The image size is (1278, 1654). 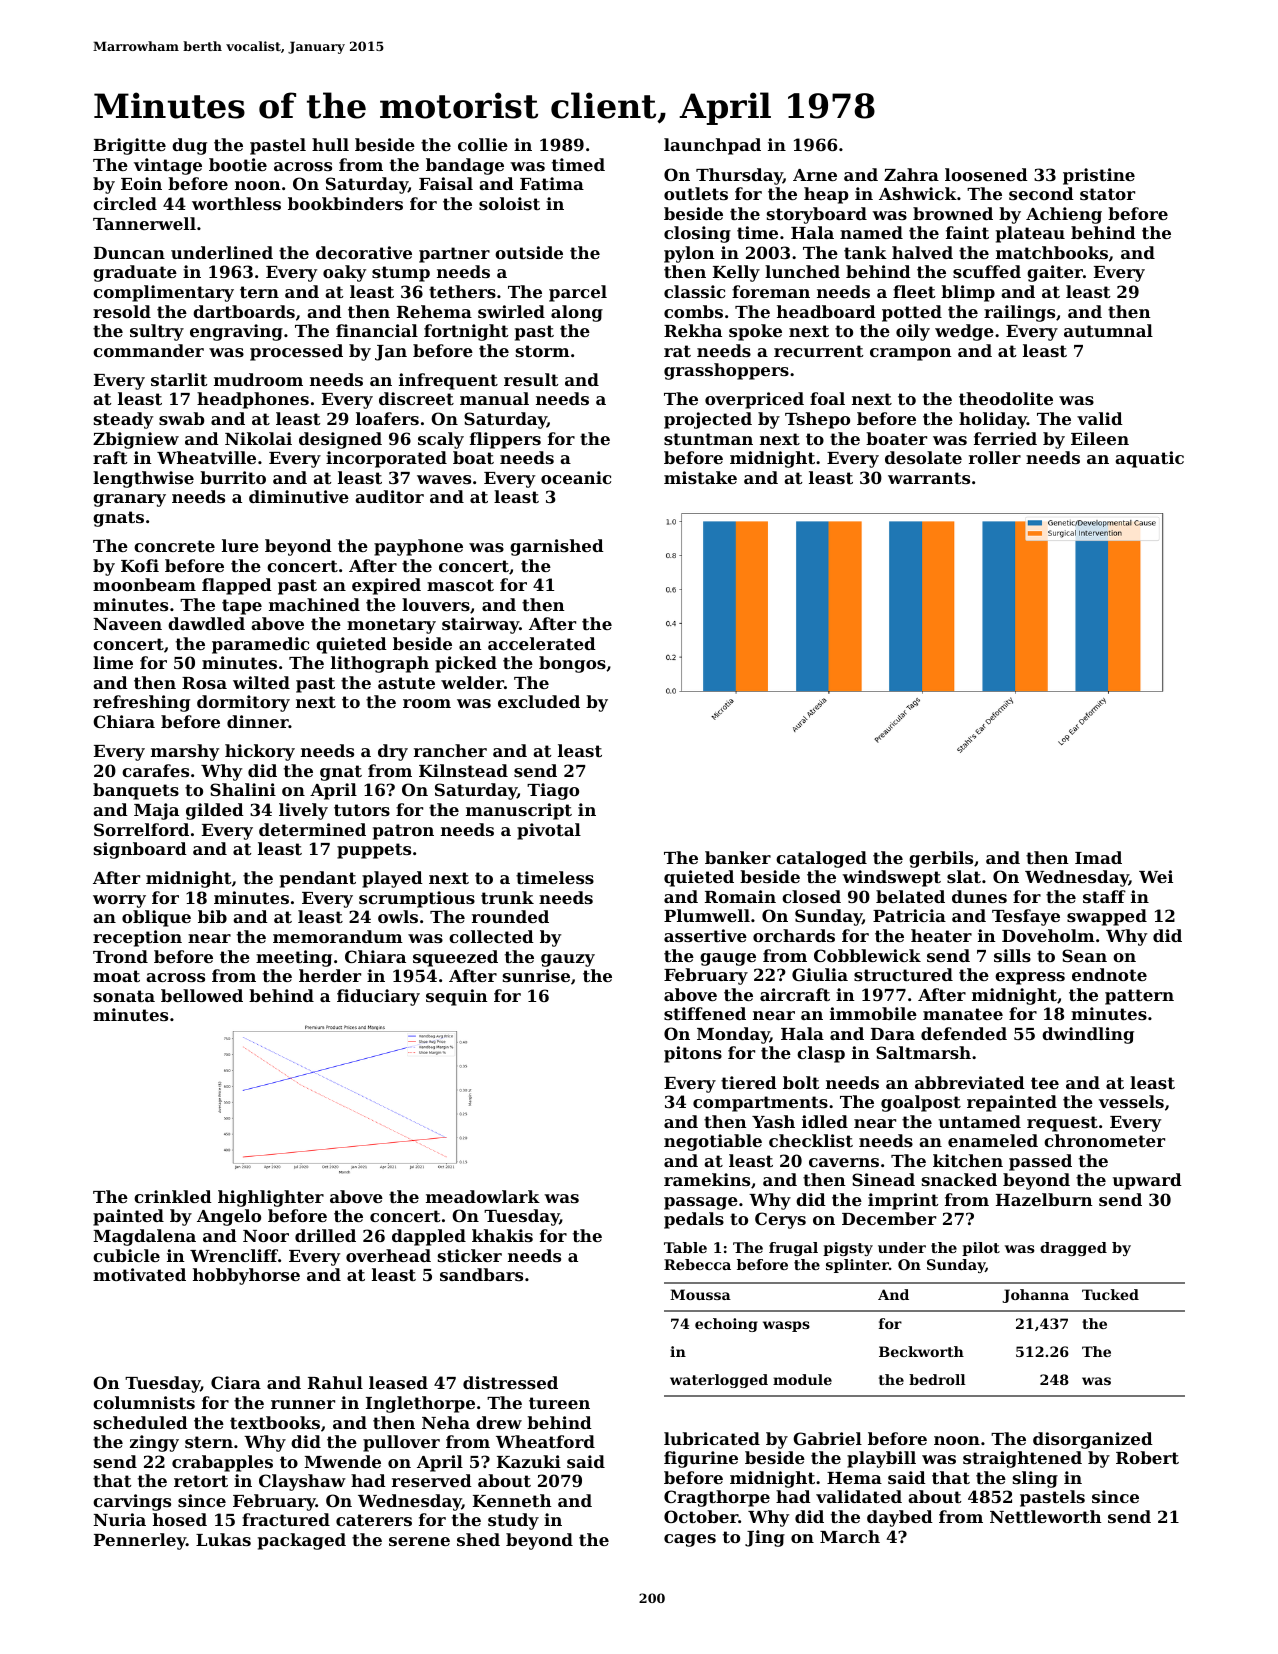 What do you see at coordinates (122, 311) in the image?
I see `resold` at bounding box center [122, 311].
